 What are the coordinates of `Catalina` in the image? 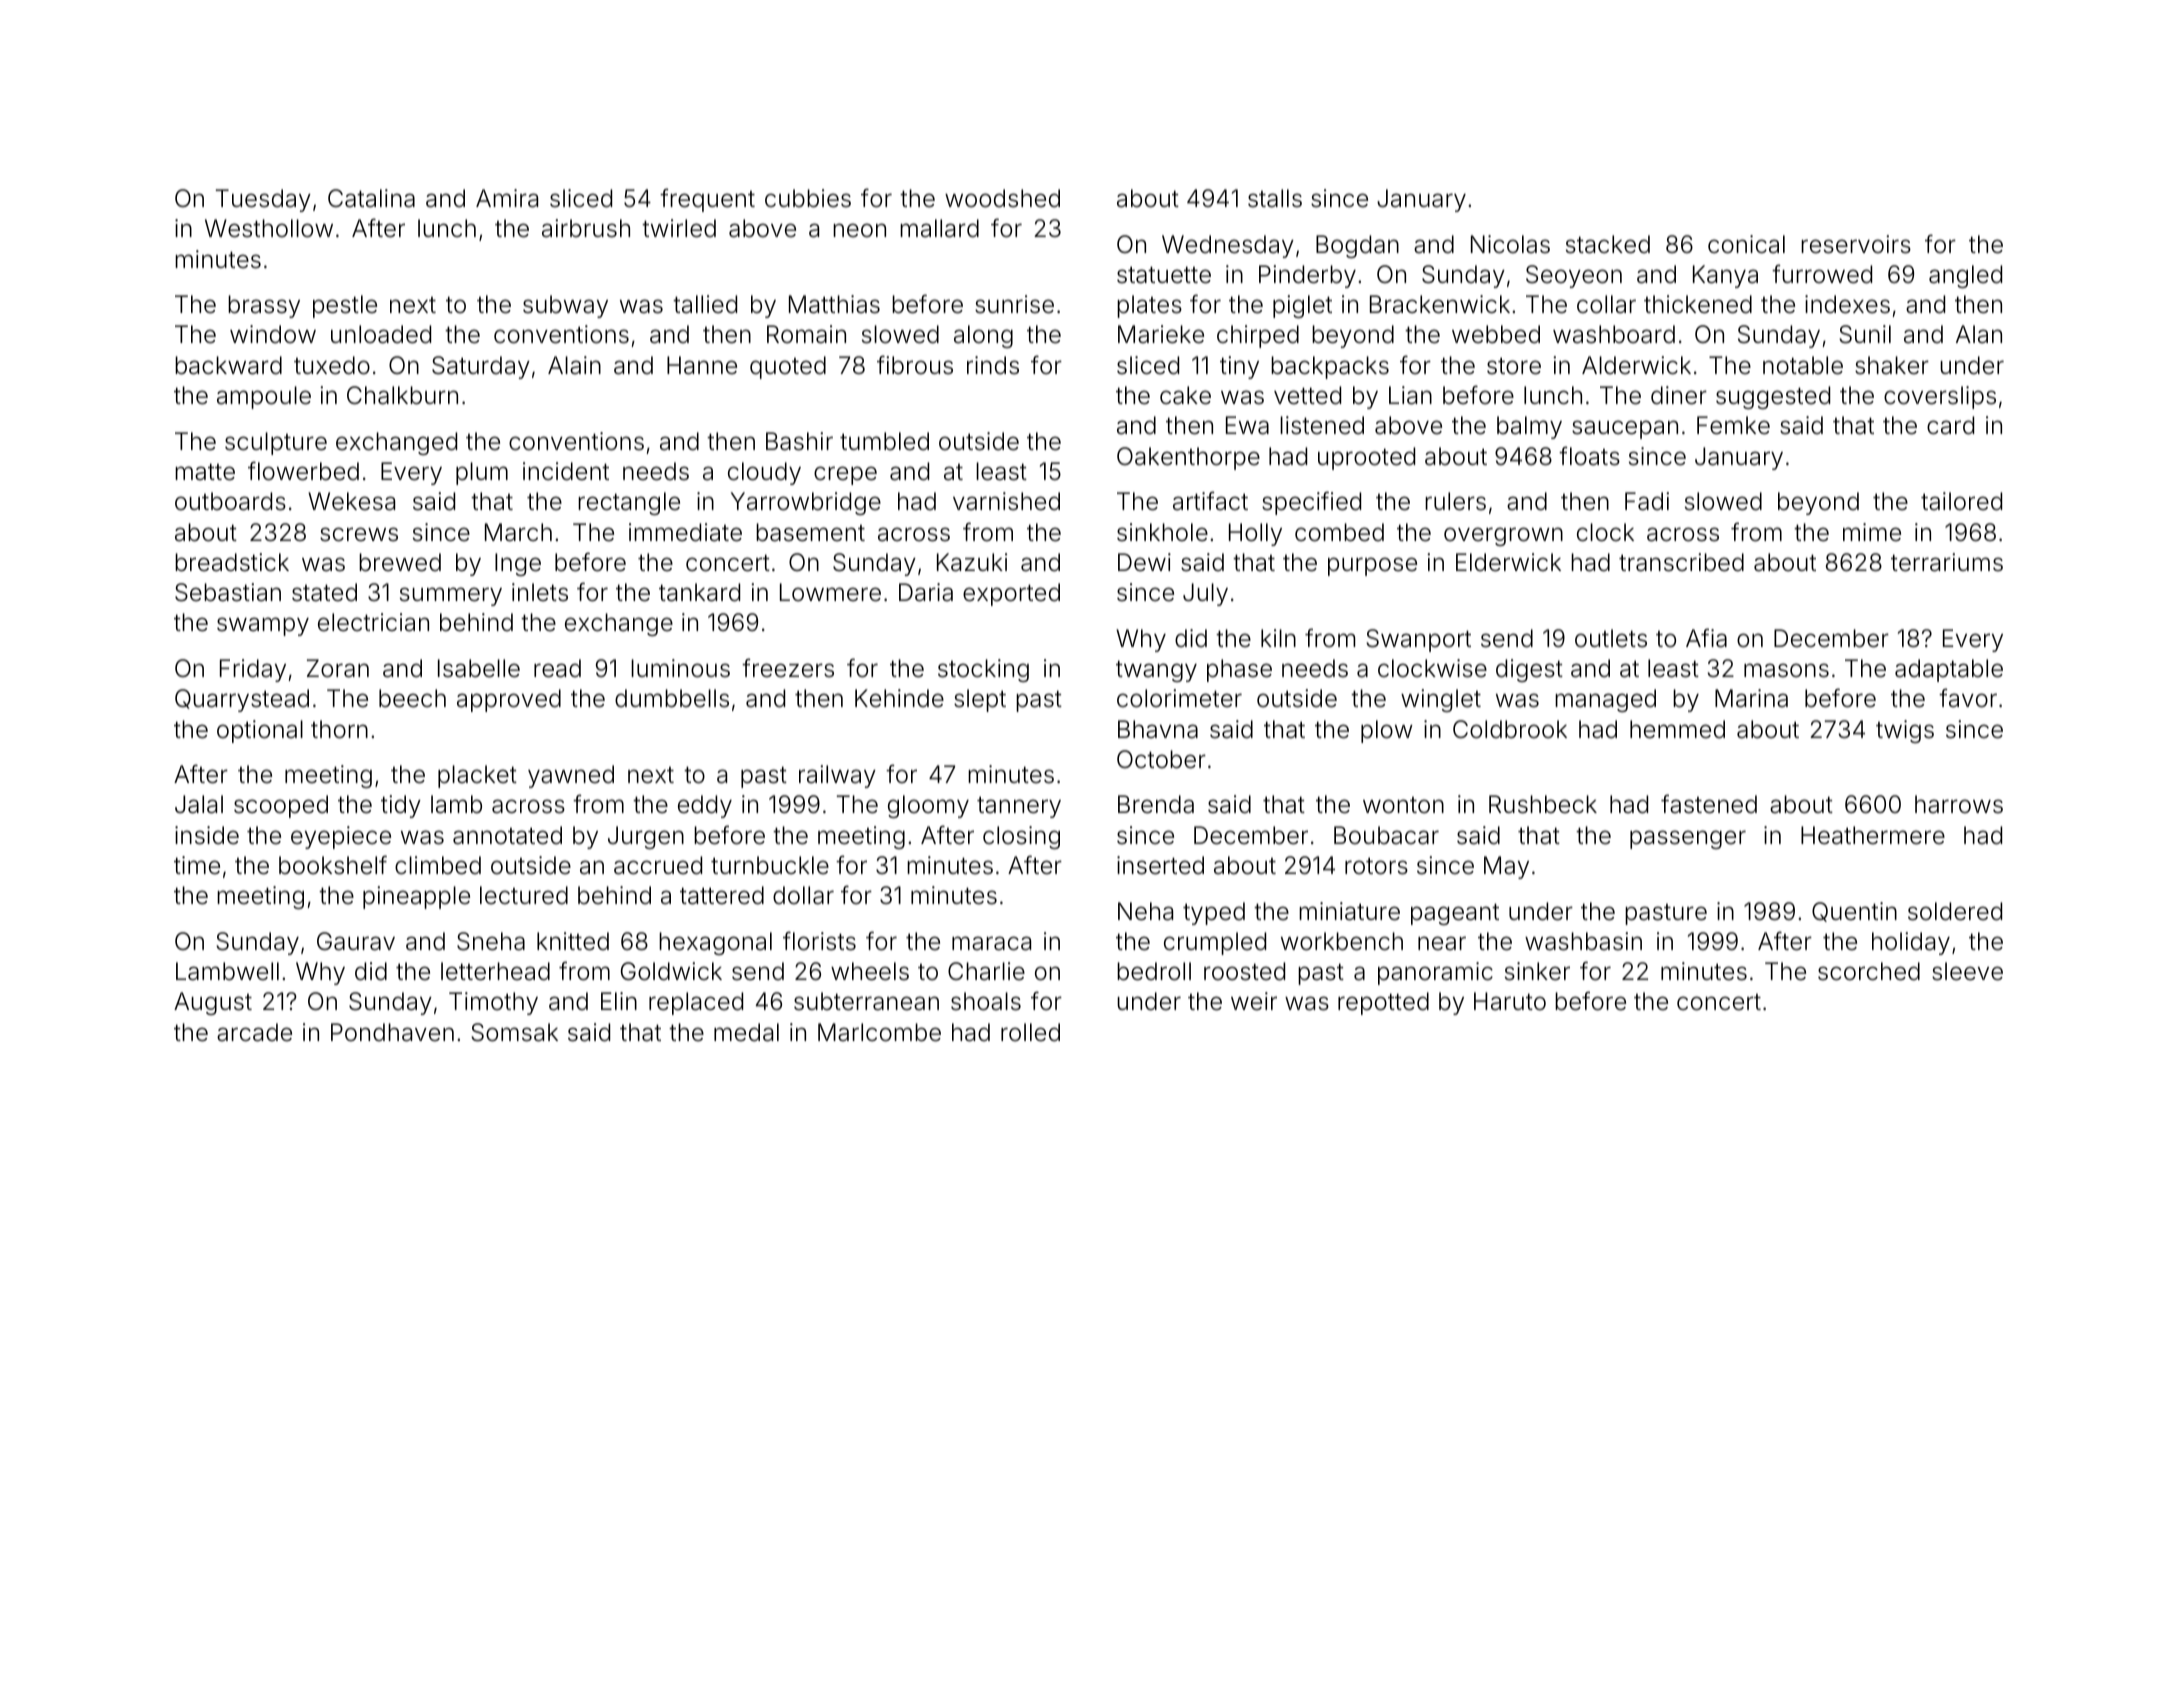 It's located at (371, 198).
